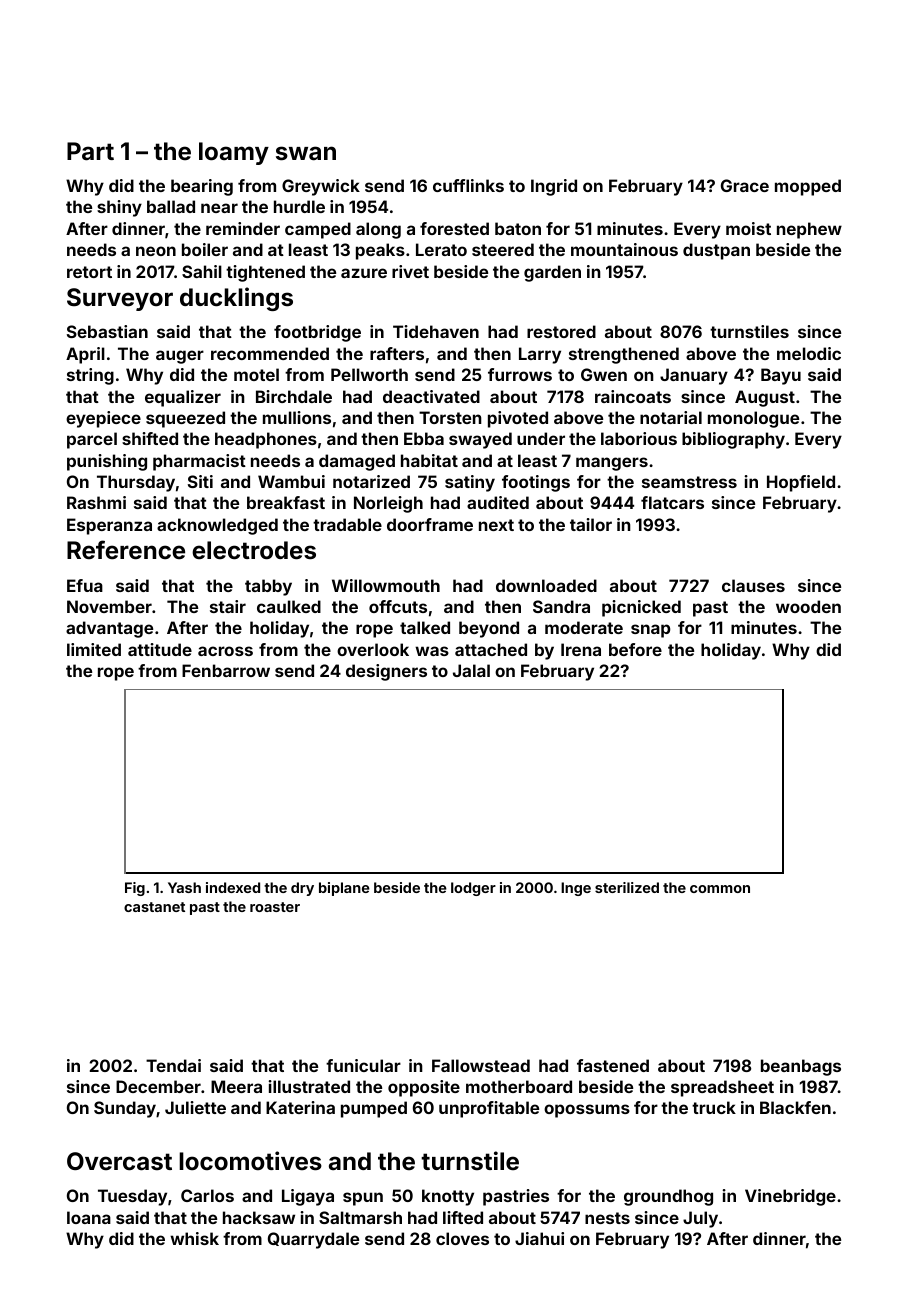 This page has width=908, height=1316. Describe the element at coordinates (234, 153) in the page. I see `loamy` at that location.
